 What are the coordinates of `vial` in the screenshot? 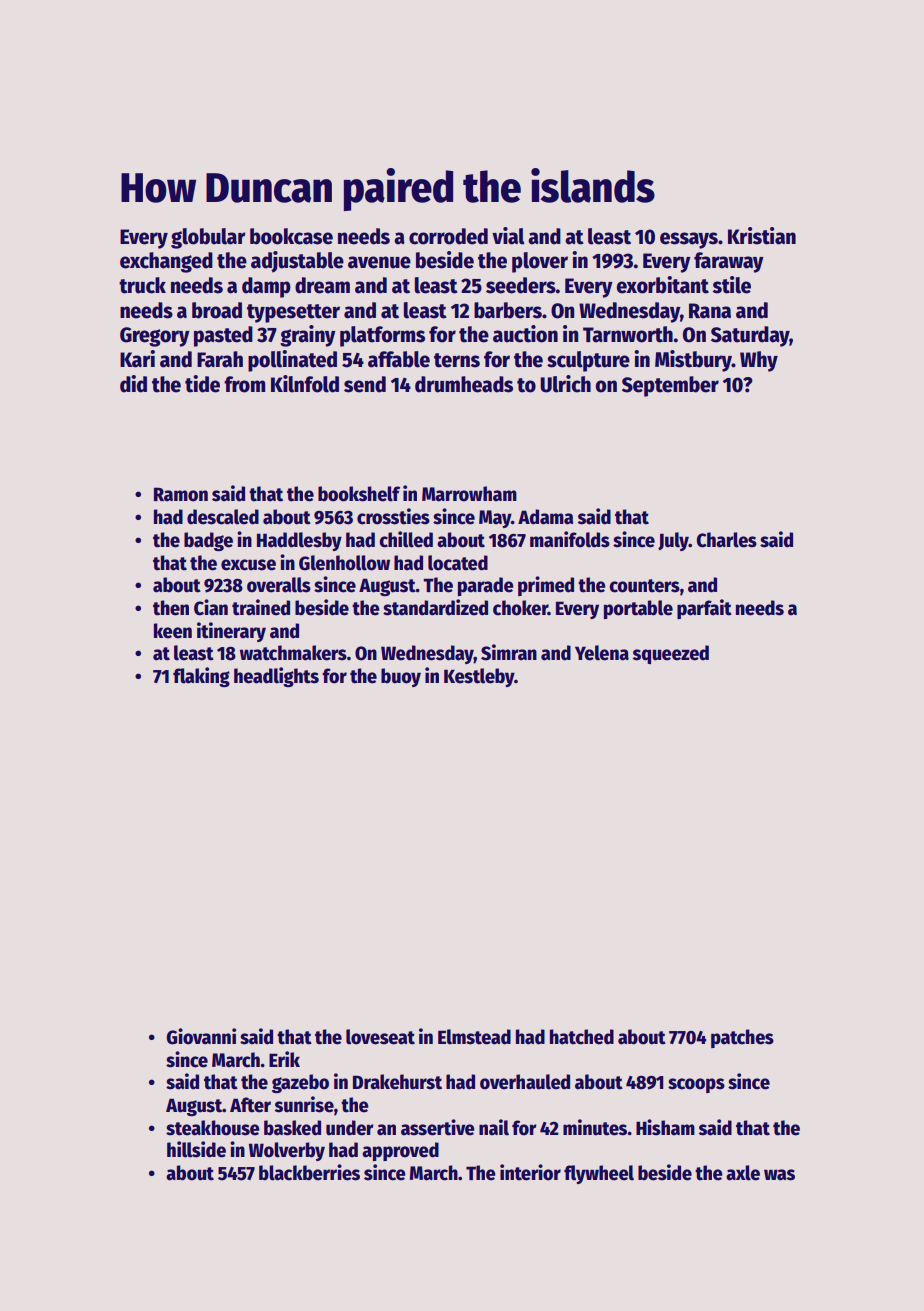 It's located at (508, 236).
